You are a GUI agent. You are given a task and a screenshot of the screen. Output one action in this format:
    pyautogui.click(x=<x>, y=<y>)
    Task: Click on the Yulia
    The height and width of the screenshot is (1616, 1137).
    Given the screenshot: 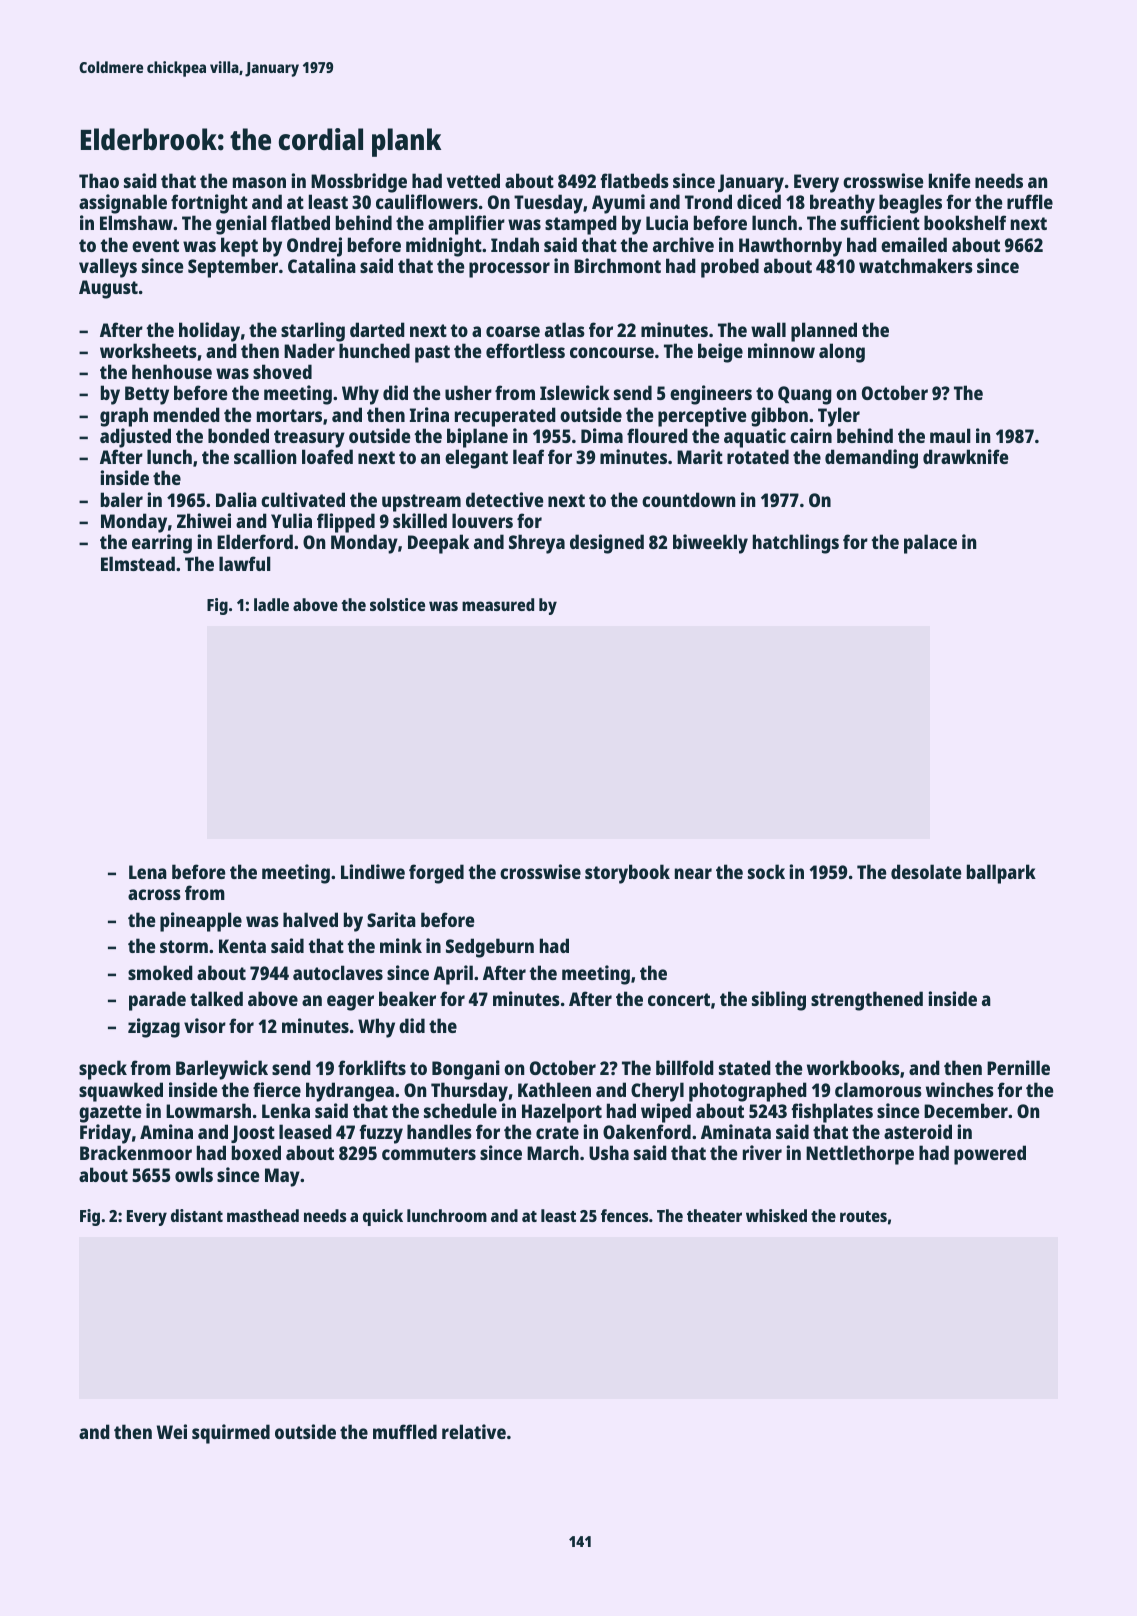 What is the action you would take?
    pyautogui.click(x=291, y=520)
